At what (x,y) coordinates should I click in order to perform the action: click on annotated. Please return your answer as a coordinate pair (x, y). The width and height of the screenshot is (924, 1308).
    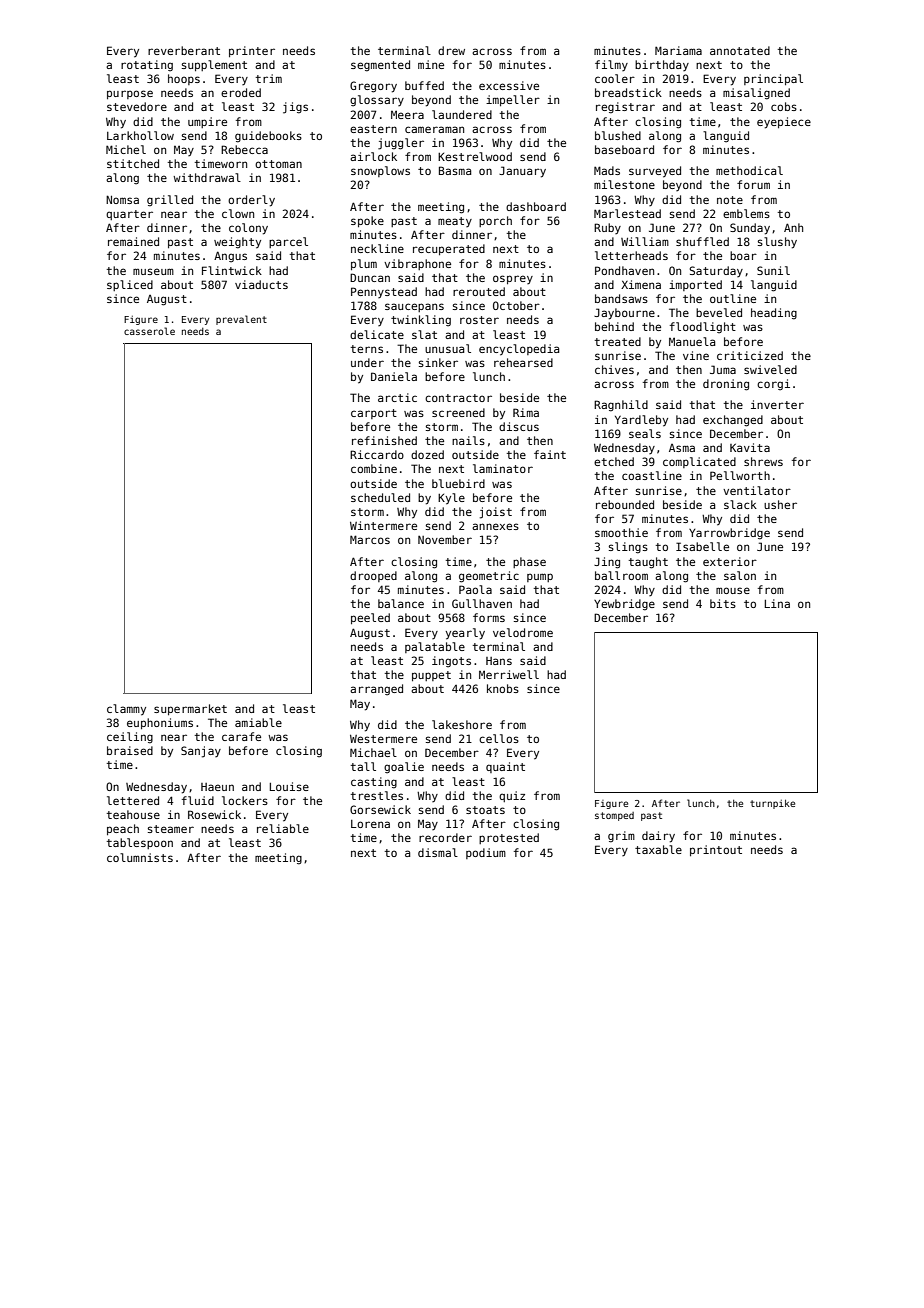
    Looking at the image, I should click on (740, 50).
